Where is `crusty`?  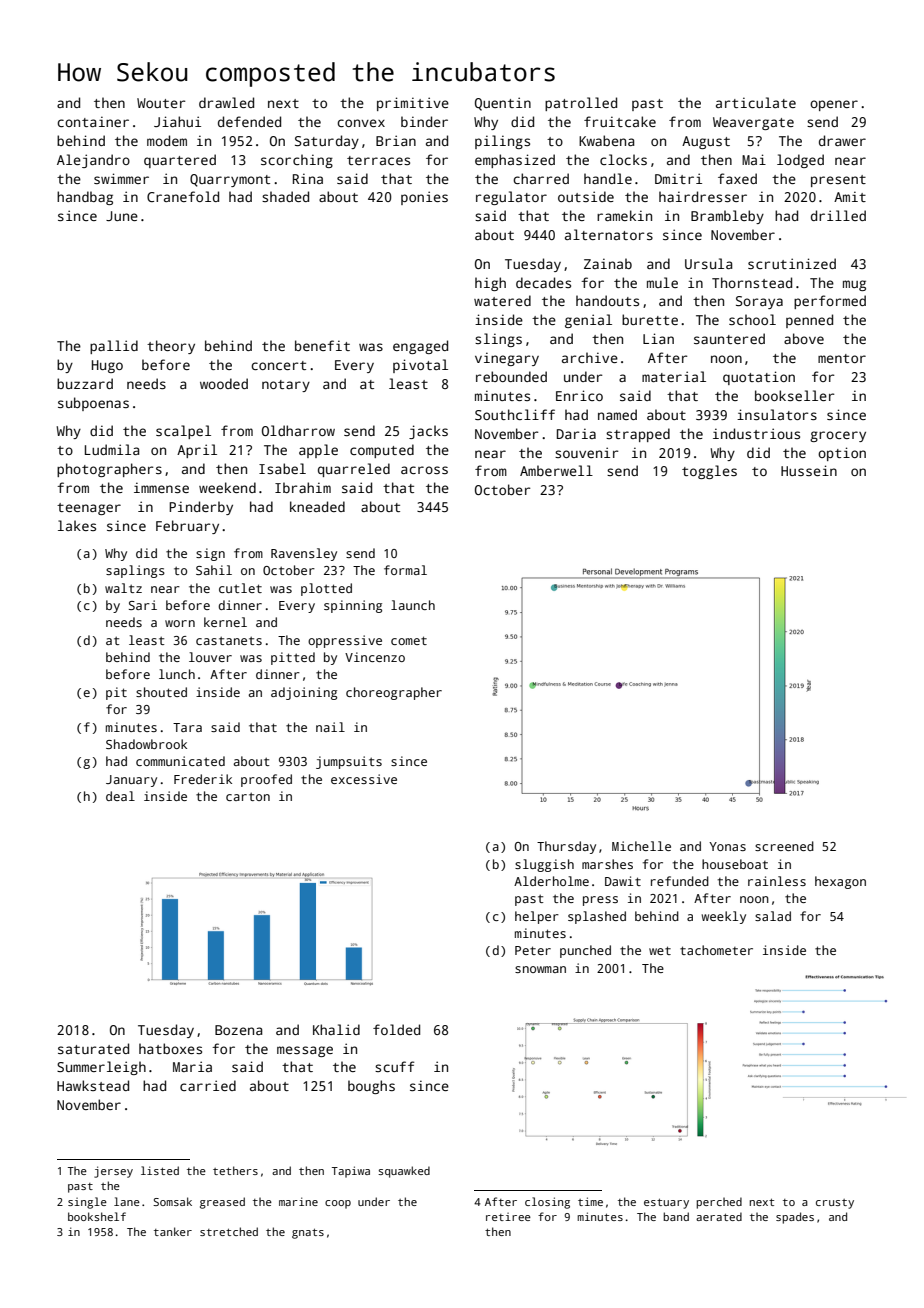
crusty is located at coordinates (835, 1204).
